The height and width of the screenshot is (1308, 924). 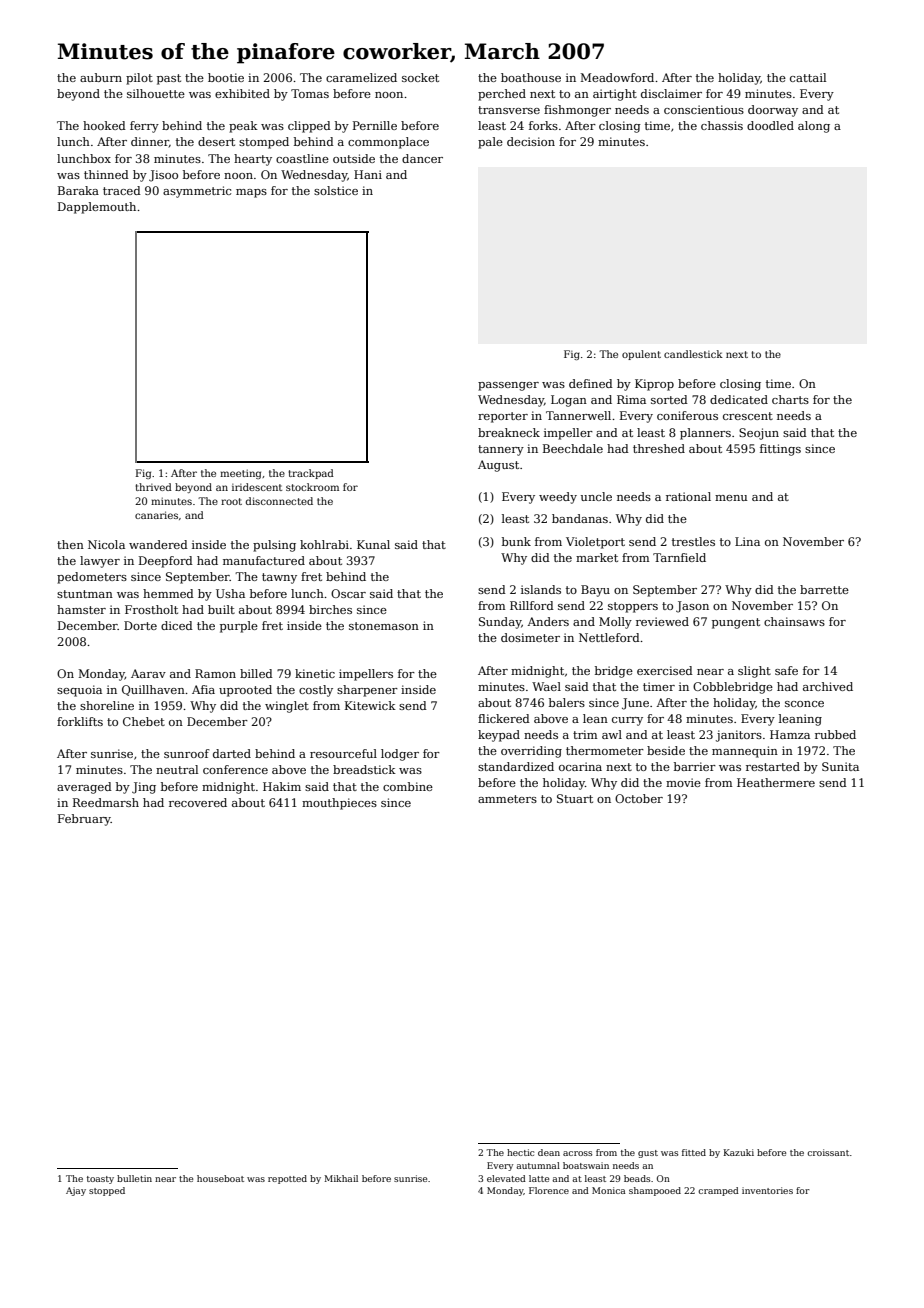 I want to click on elevated, so click(x=506, y=1178).
